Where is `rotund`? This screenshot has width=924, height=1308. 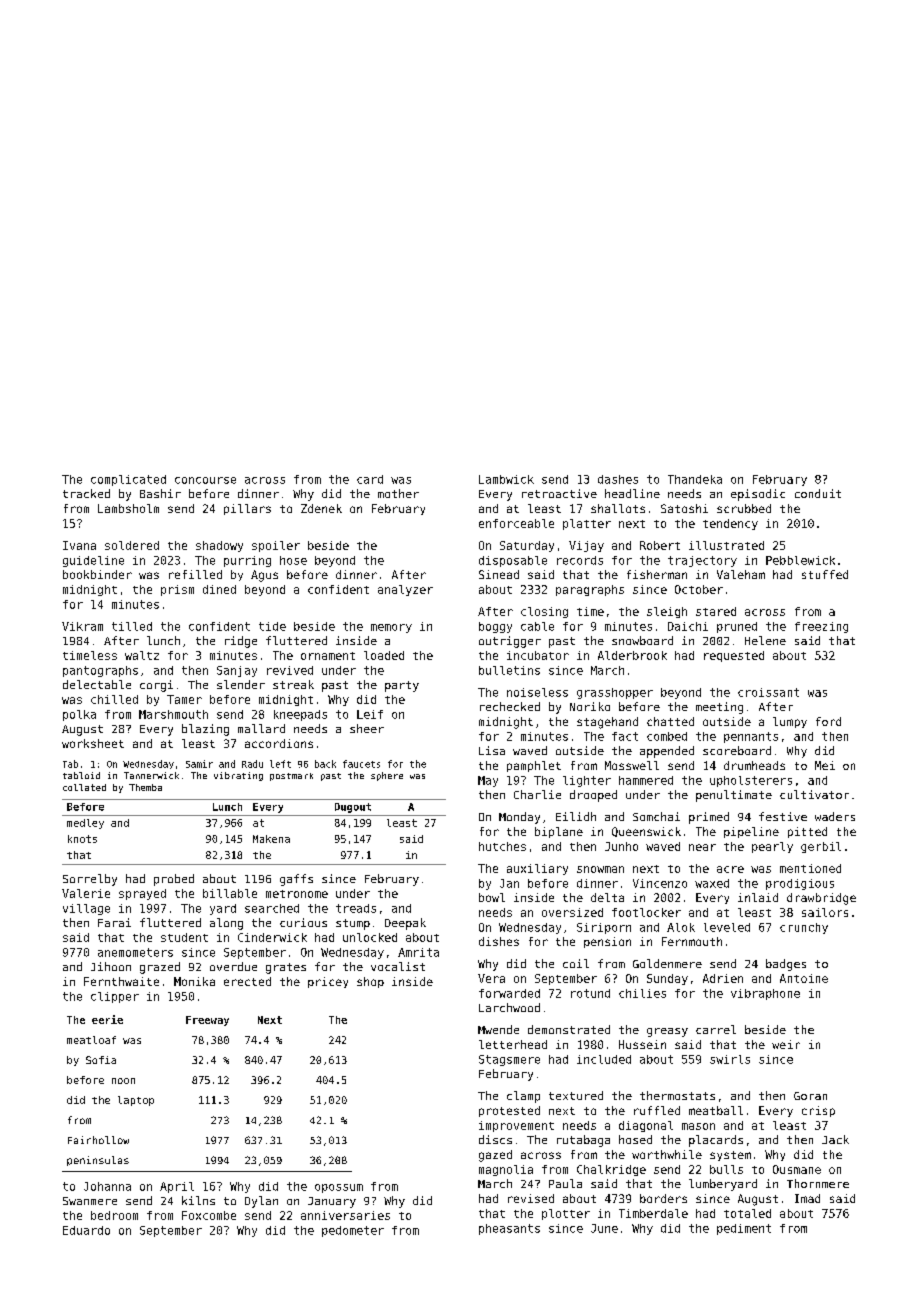 rotund is located at coordinates (590, 993).
